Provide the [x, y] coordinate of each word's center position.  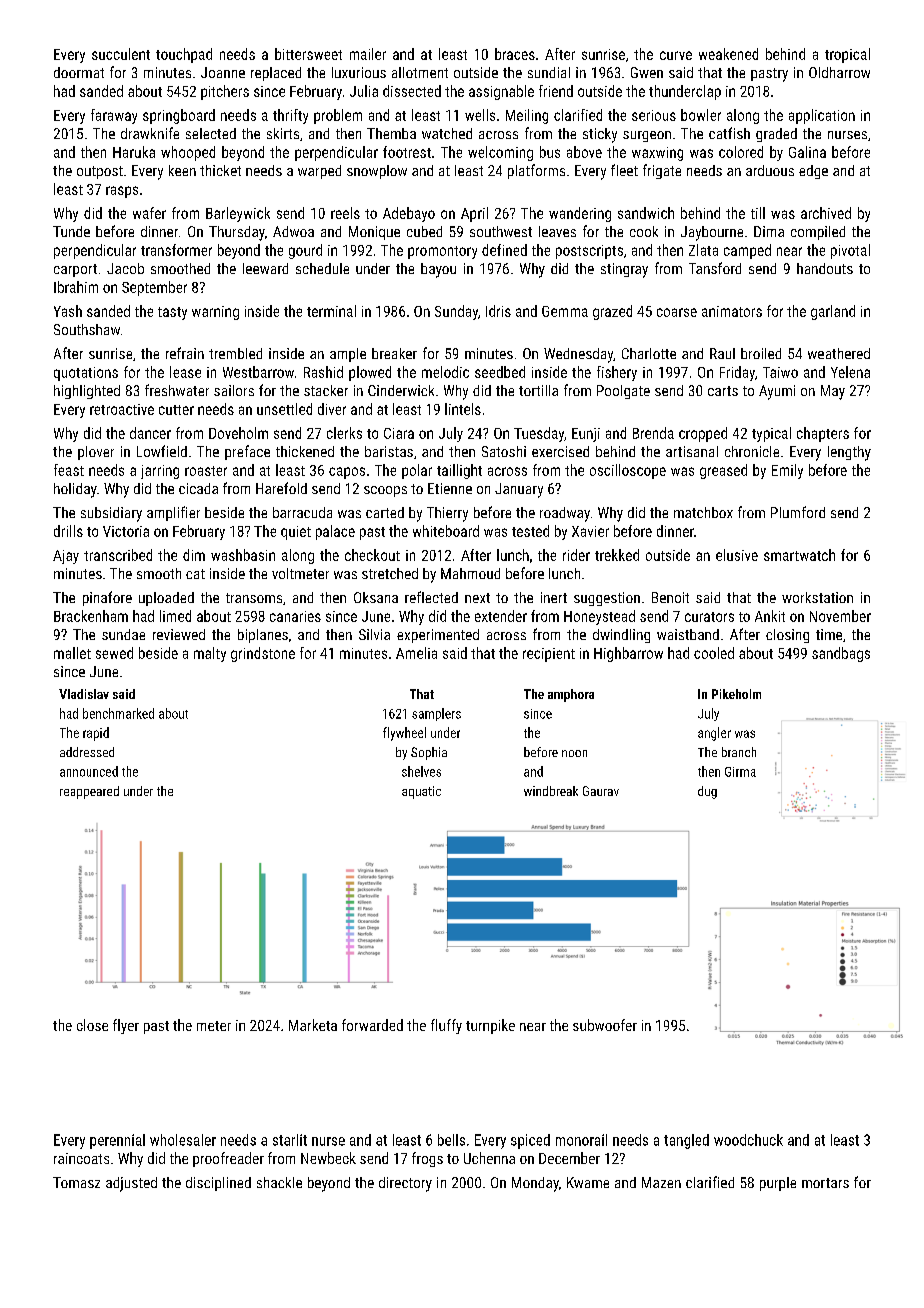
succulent [121, 54]
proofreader [228, 1159]
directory [405, 1184]
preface [247, 452]
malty [210, 654]
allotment [420, 72]
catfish [729, 133]
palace [335, 532]
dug [707, 792]
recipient [549, 655]
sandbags [841, 654]
